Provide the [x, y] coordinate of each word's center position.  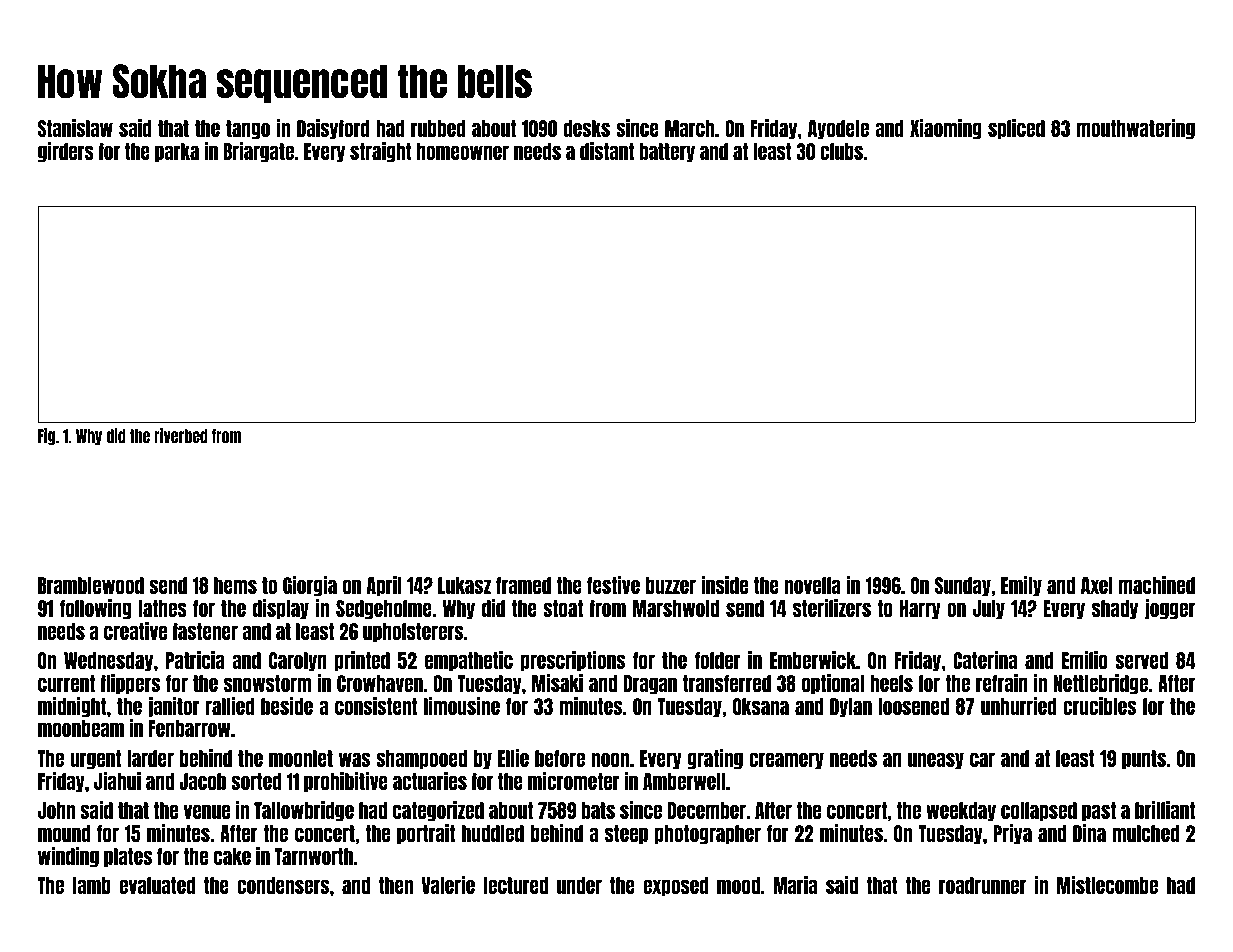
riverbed [181, 435]
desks [587, 128]
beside [287, 706]
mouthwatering [1136, 129]
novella [812, 585]
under [579, 885]
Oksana [761, 706]
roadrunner [982, 885]
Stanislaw [75, 128]
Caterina [985, 660]
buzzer [671, 585]
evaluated [157, 885]
